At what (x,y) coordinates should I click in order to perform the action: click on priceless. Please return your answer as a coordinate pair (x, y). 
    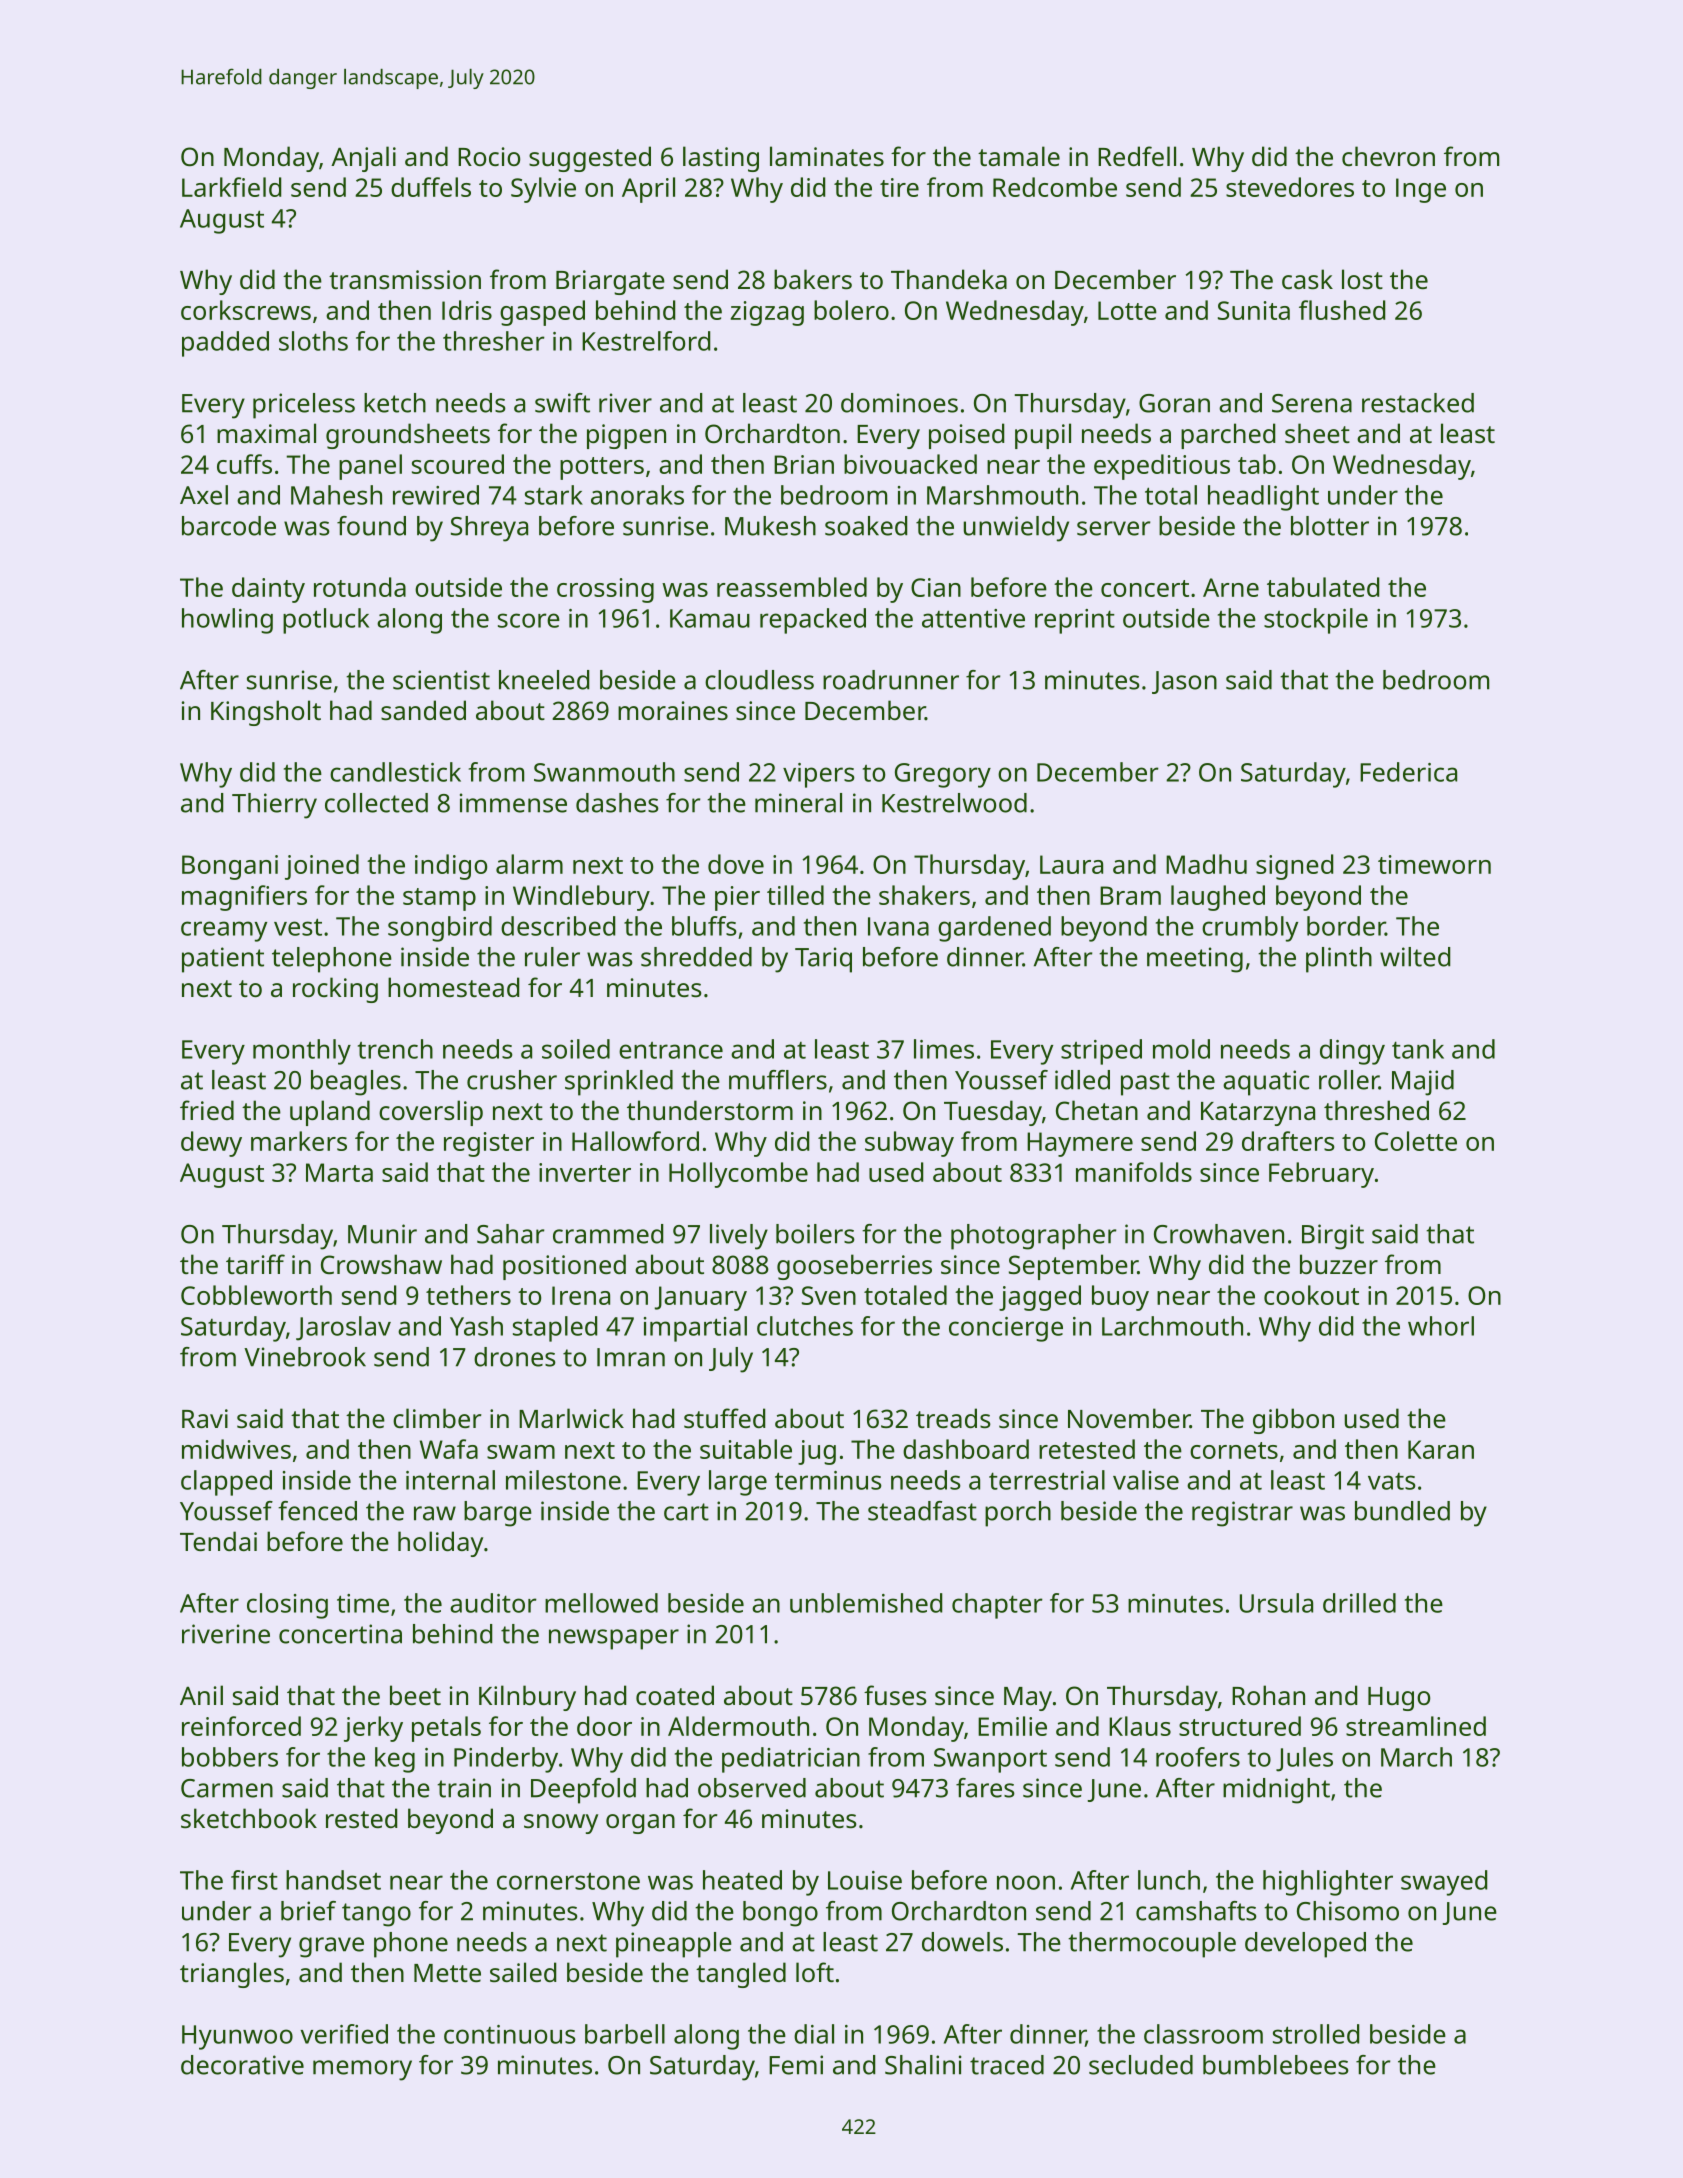
    Looking at the image, I should click on (304, 406).
